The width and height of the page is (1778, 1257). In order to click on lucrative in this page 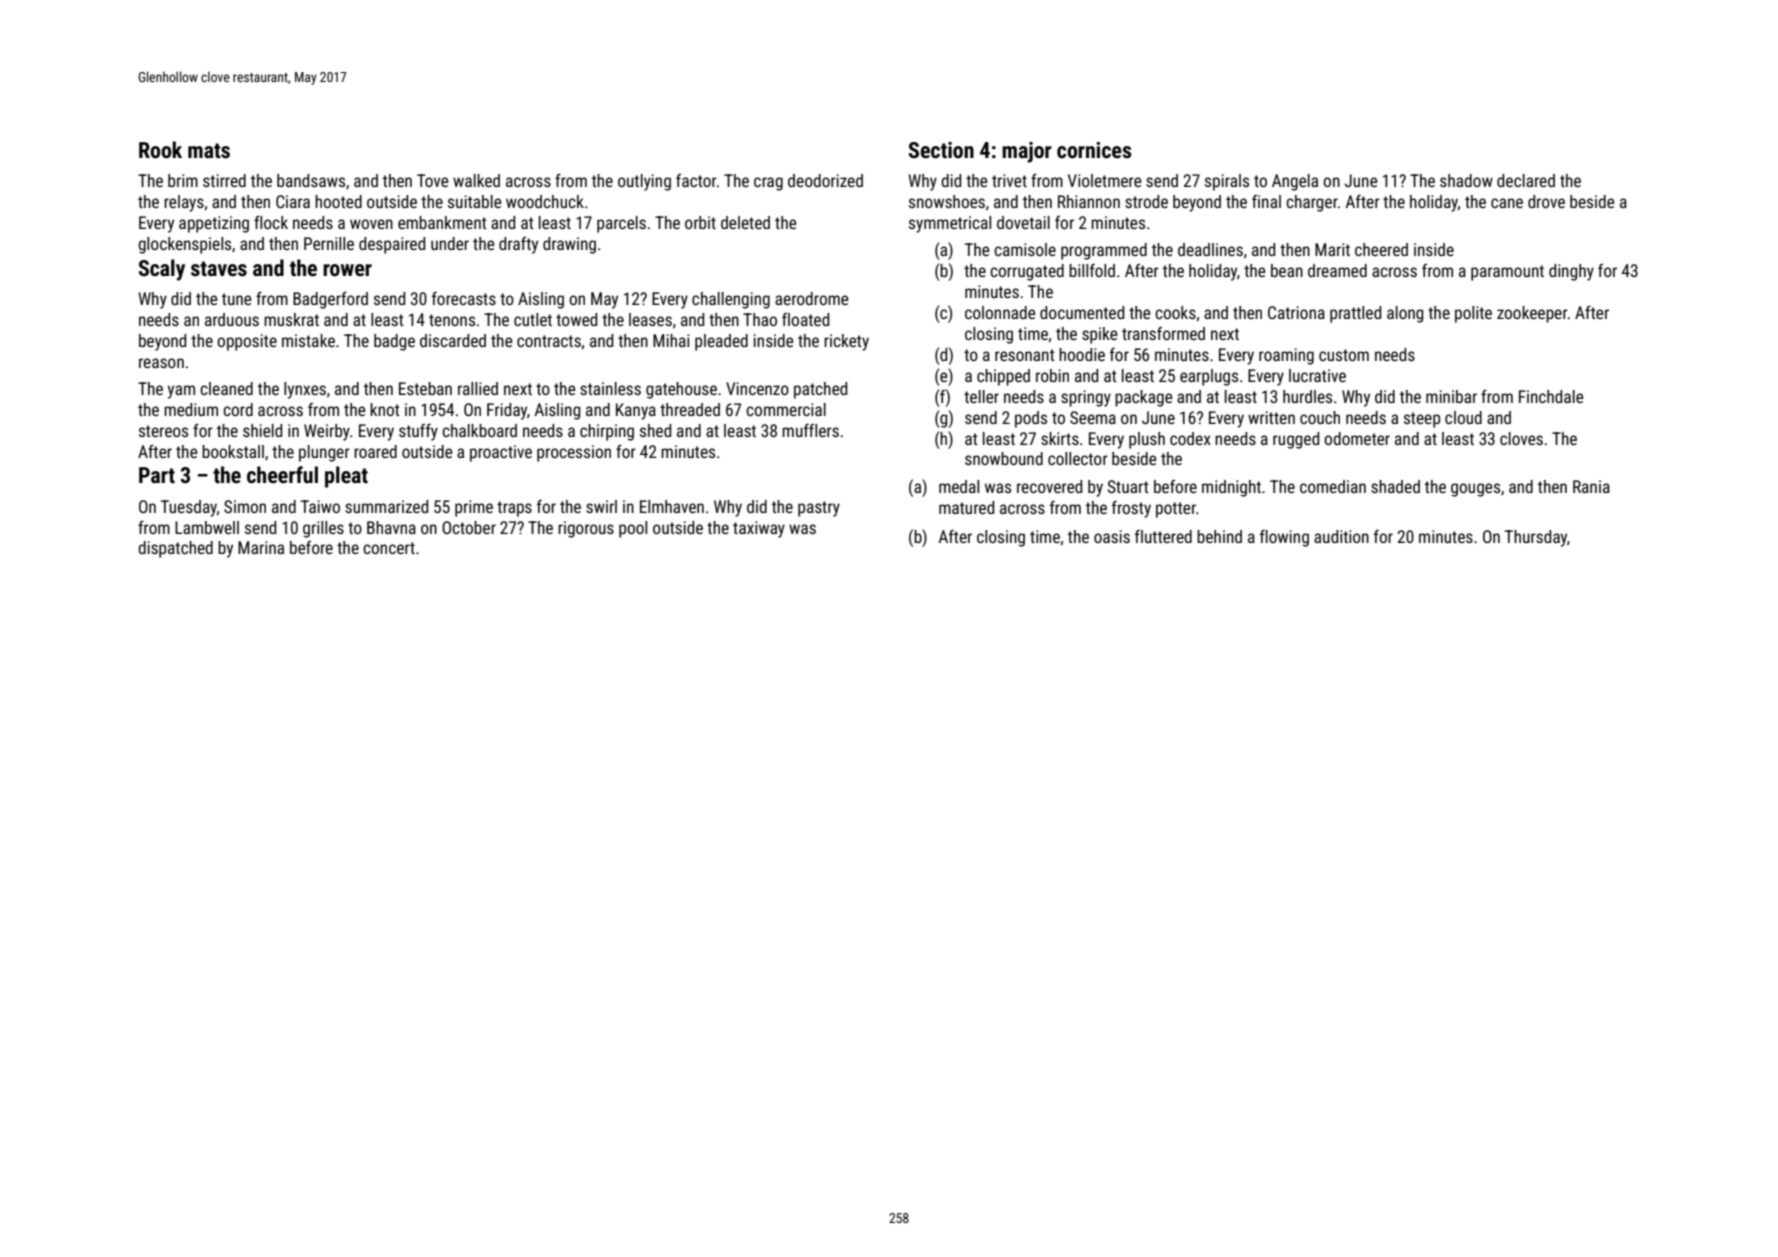, I will do `click(1317, 375)`.
